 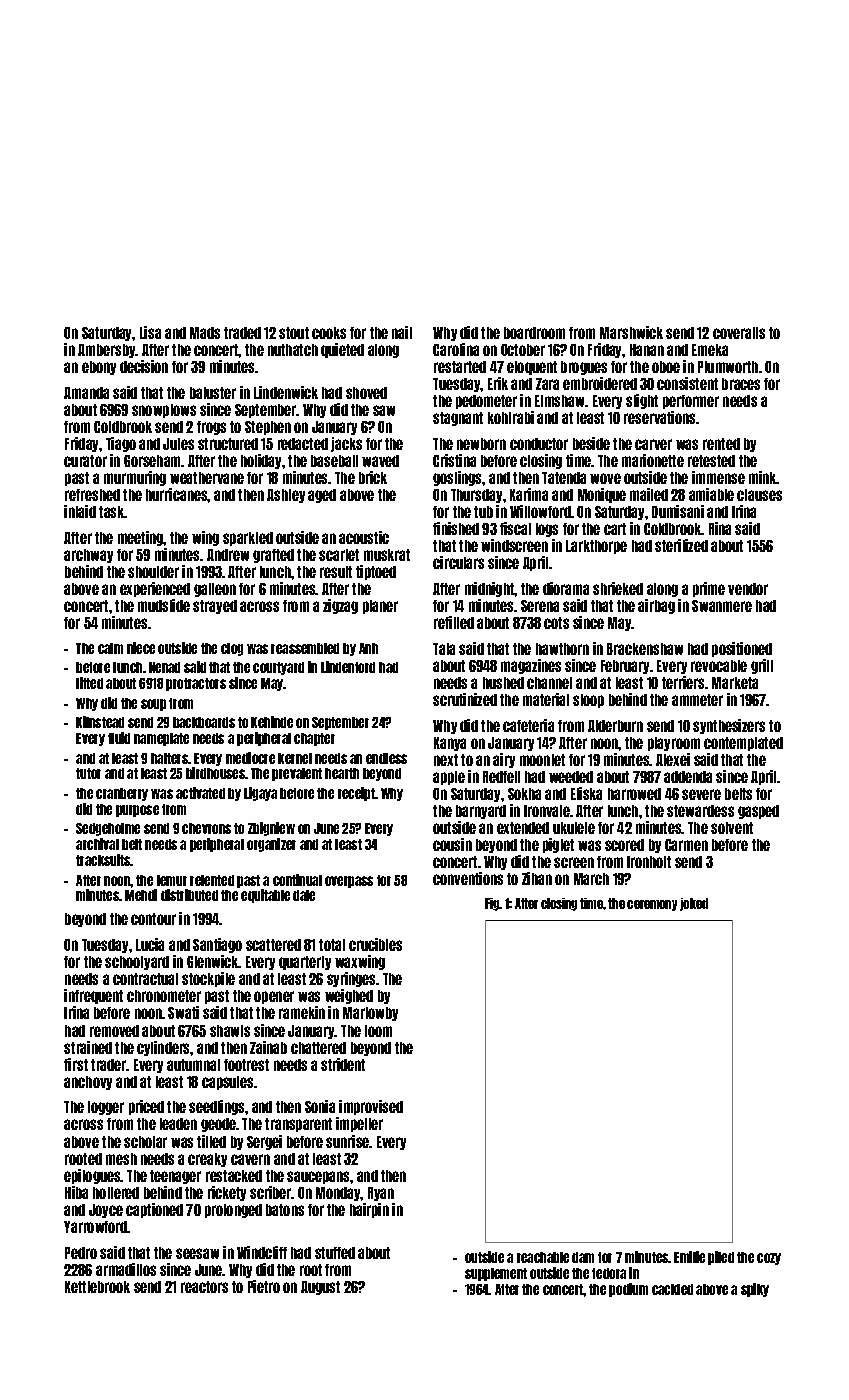 I want to click on synthesizers, so click(x=729, y=726).
